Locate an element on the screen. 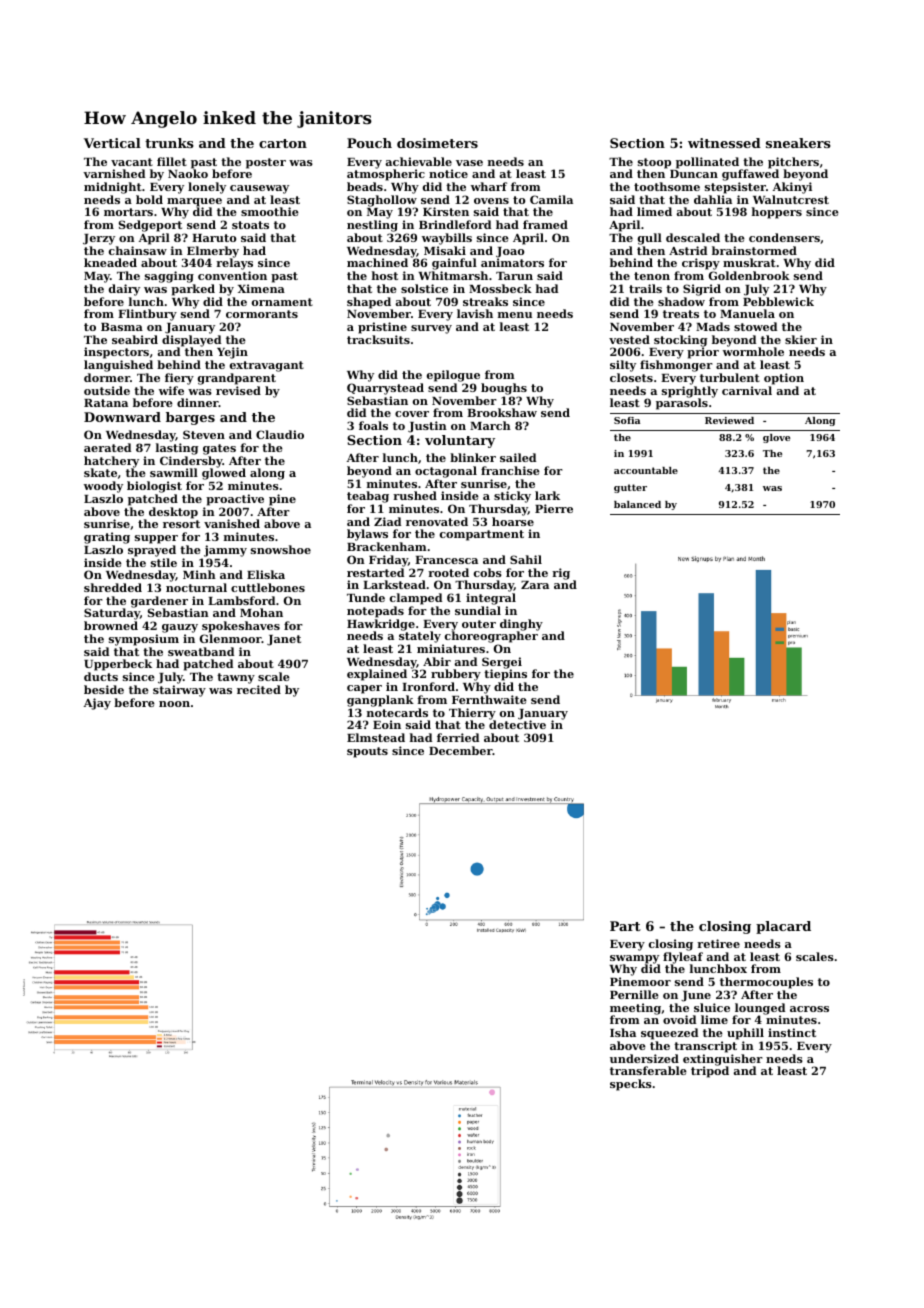 The image size is (924, 1308). spouts is located at coordinates (367, 752).
